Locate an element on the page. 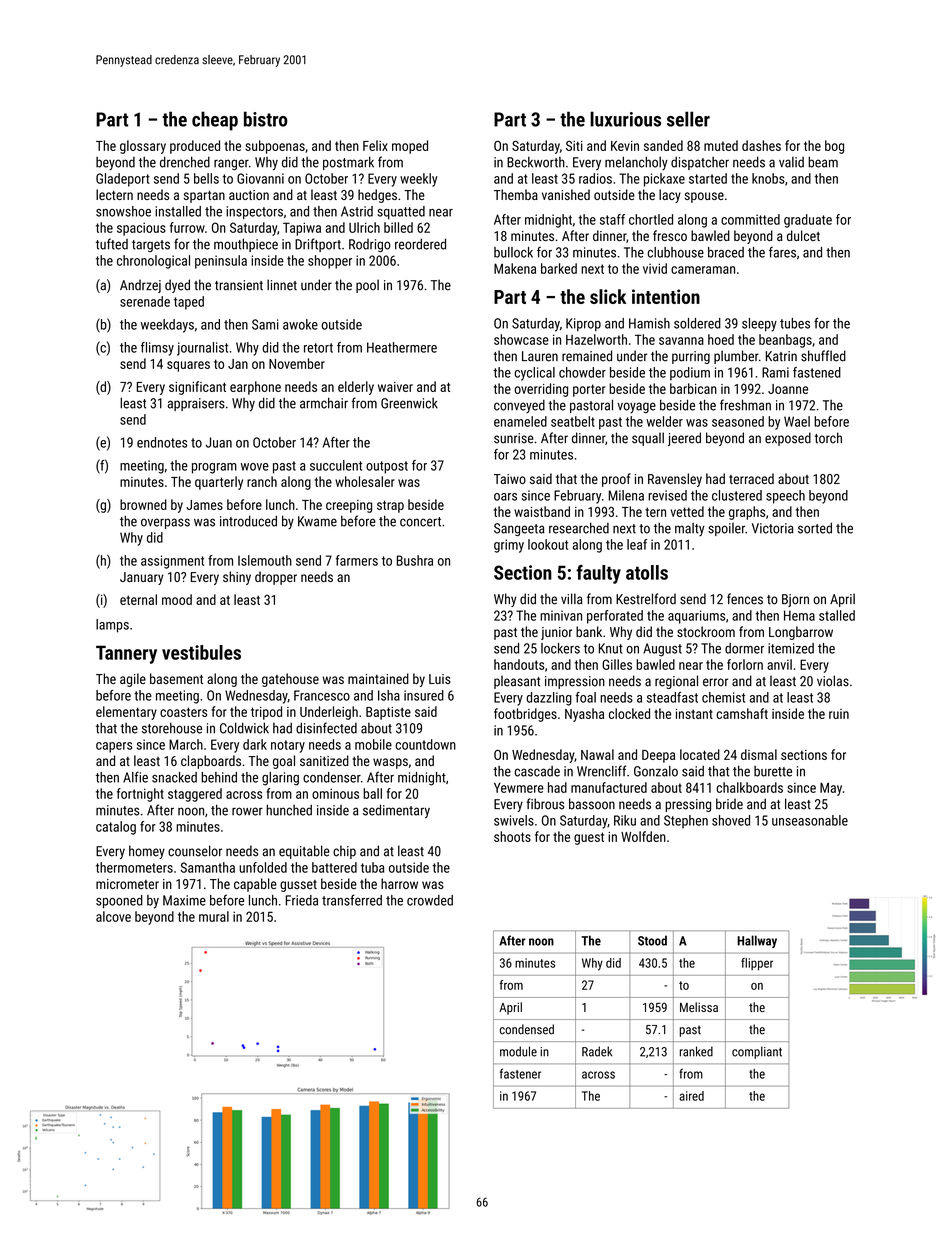  Gladeport is located at coordinates (123, 180).
